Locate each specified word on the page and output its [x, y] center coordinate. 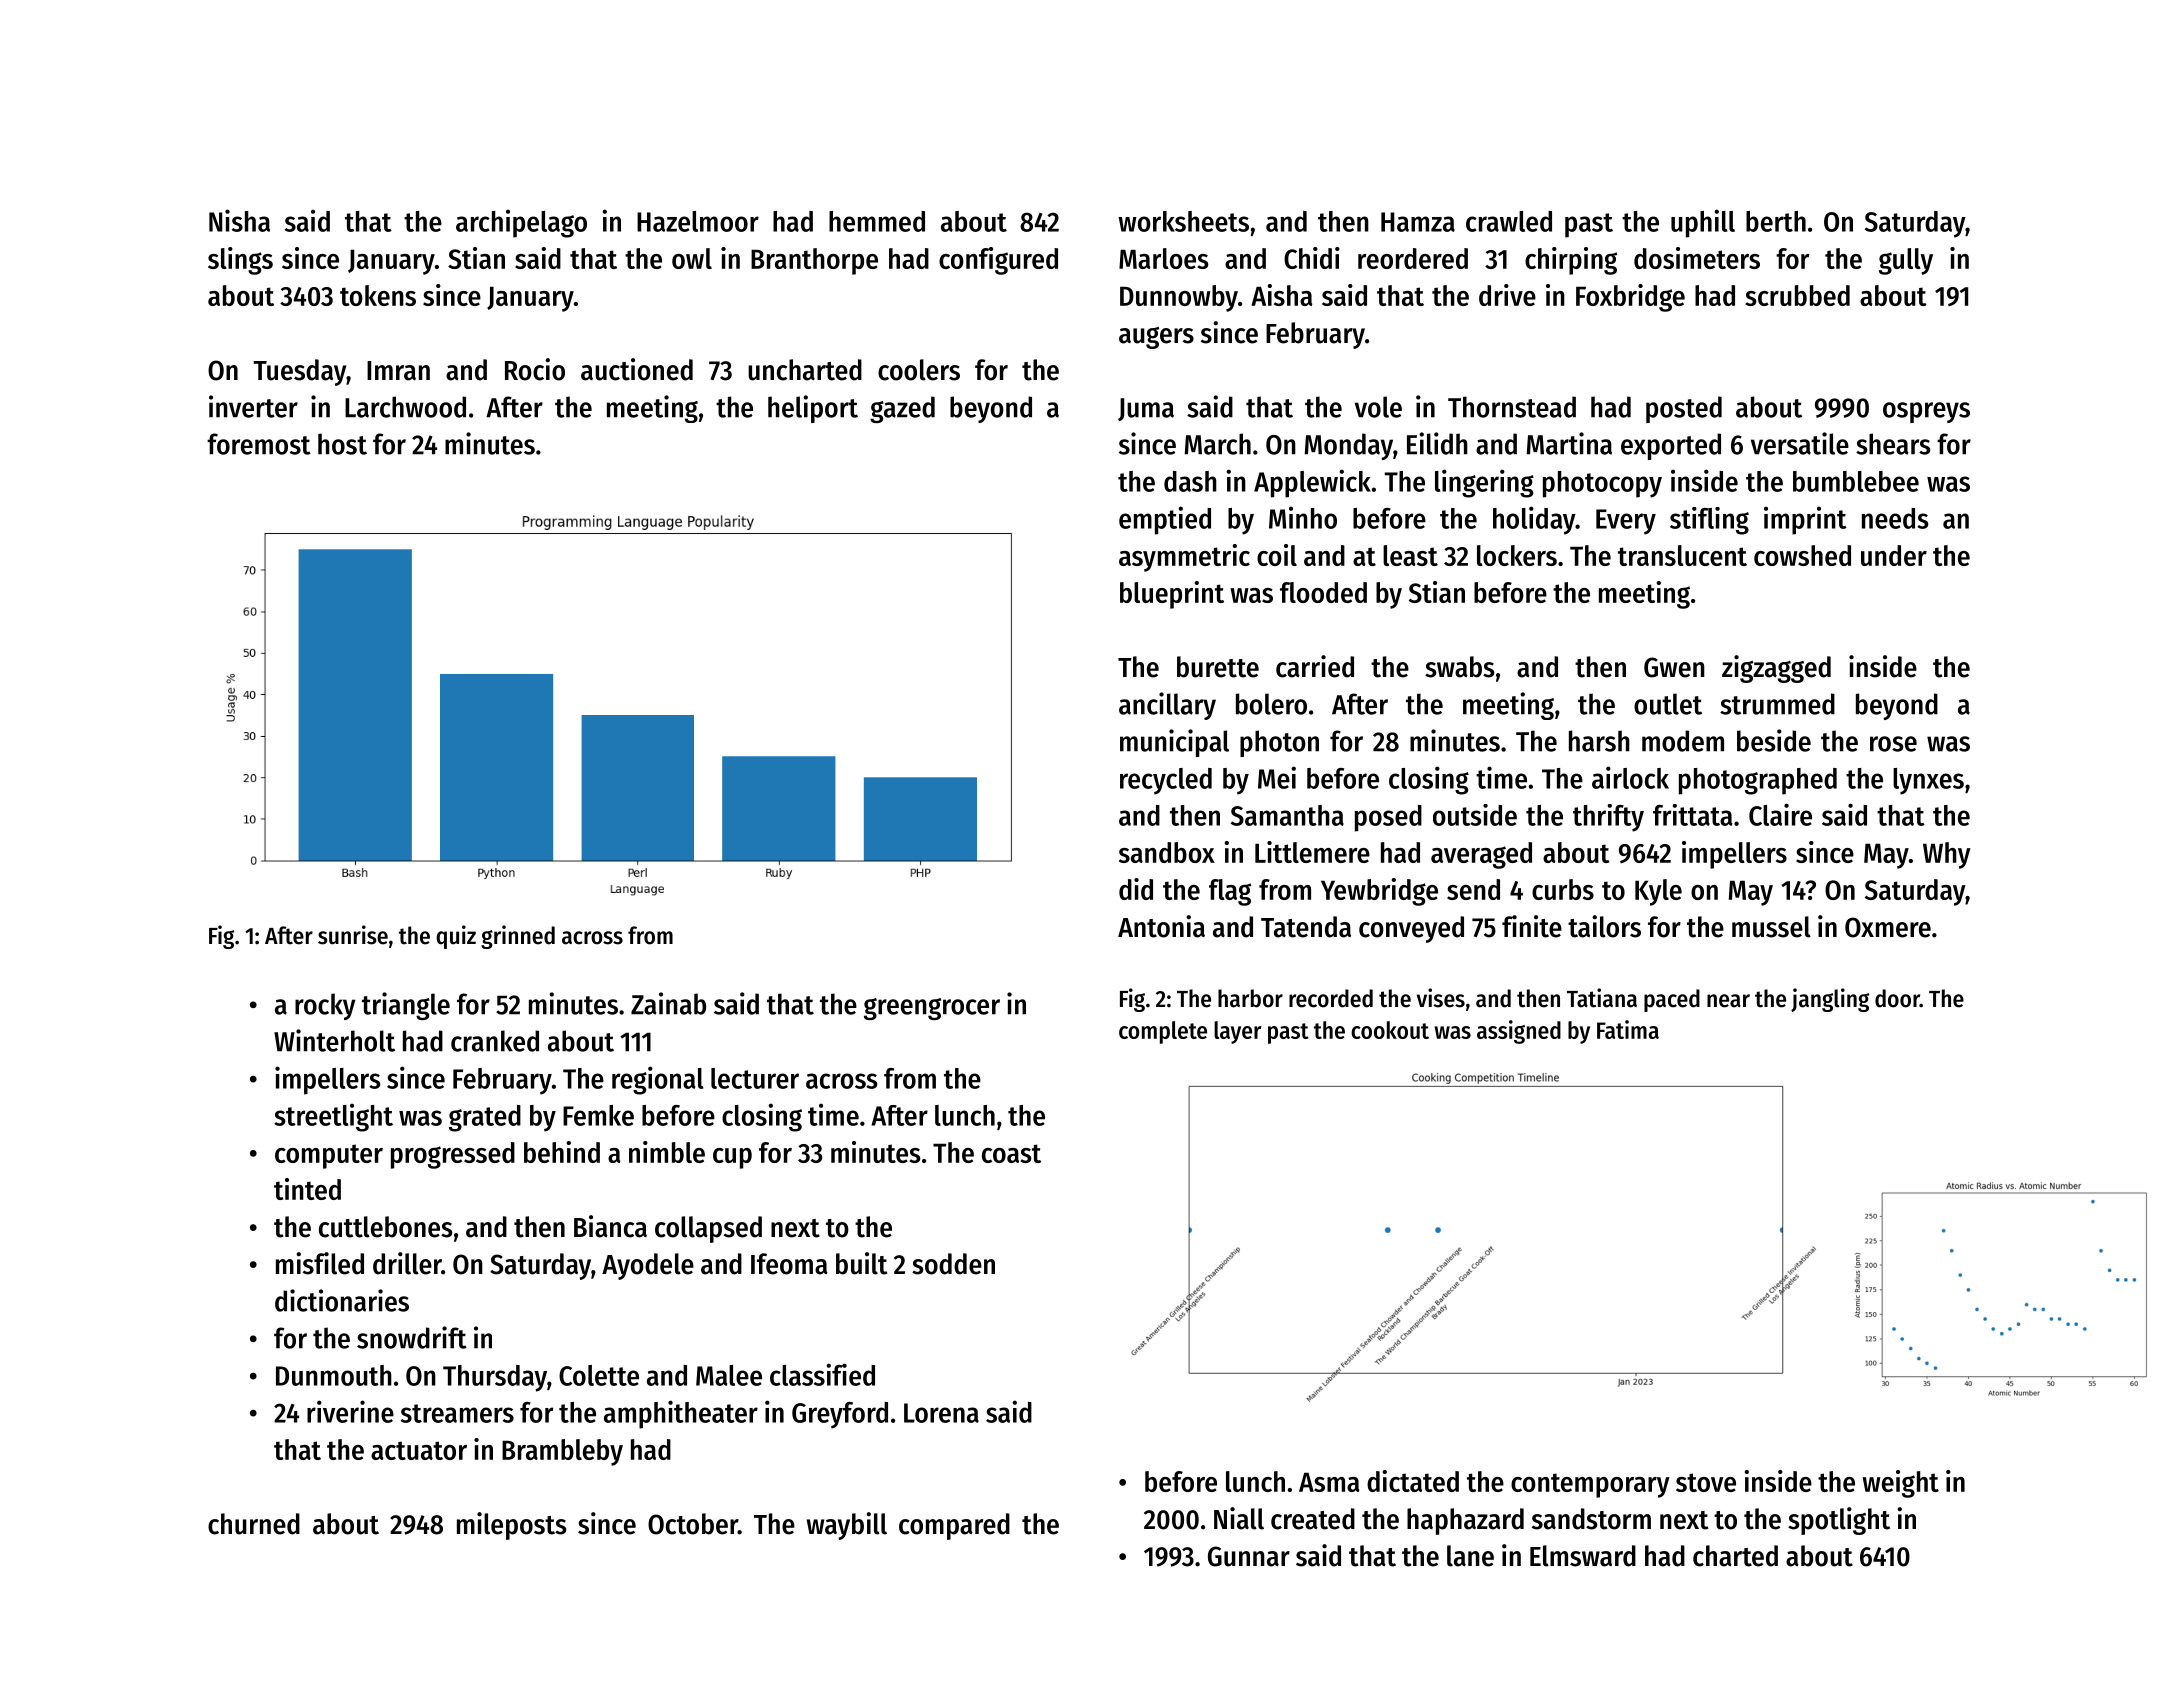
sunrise [353, 935]
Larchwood [405, 407]
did [1136, 889]
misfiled [320, 1263]
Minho [1303, 517]
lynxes [1928, 781]
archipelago [521, 223]
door [1897, 998]
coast [1011, 1153]
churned [254, 1524]
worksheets [1183, 221]
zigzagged [1776, 669]
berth [1776, 221]
